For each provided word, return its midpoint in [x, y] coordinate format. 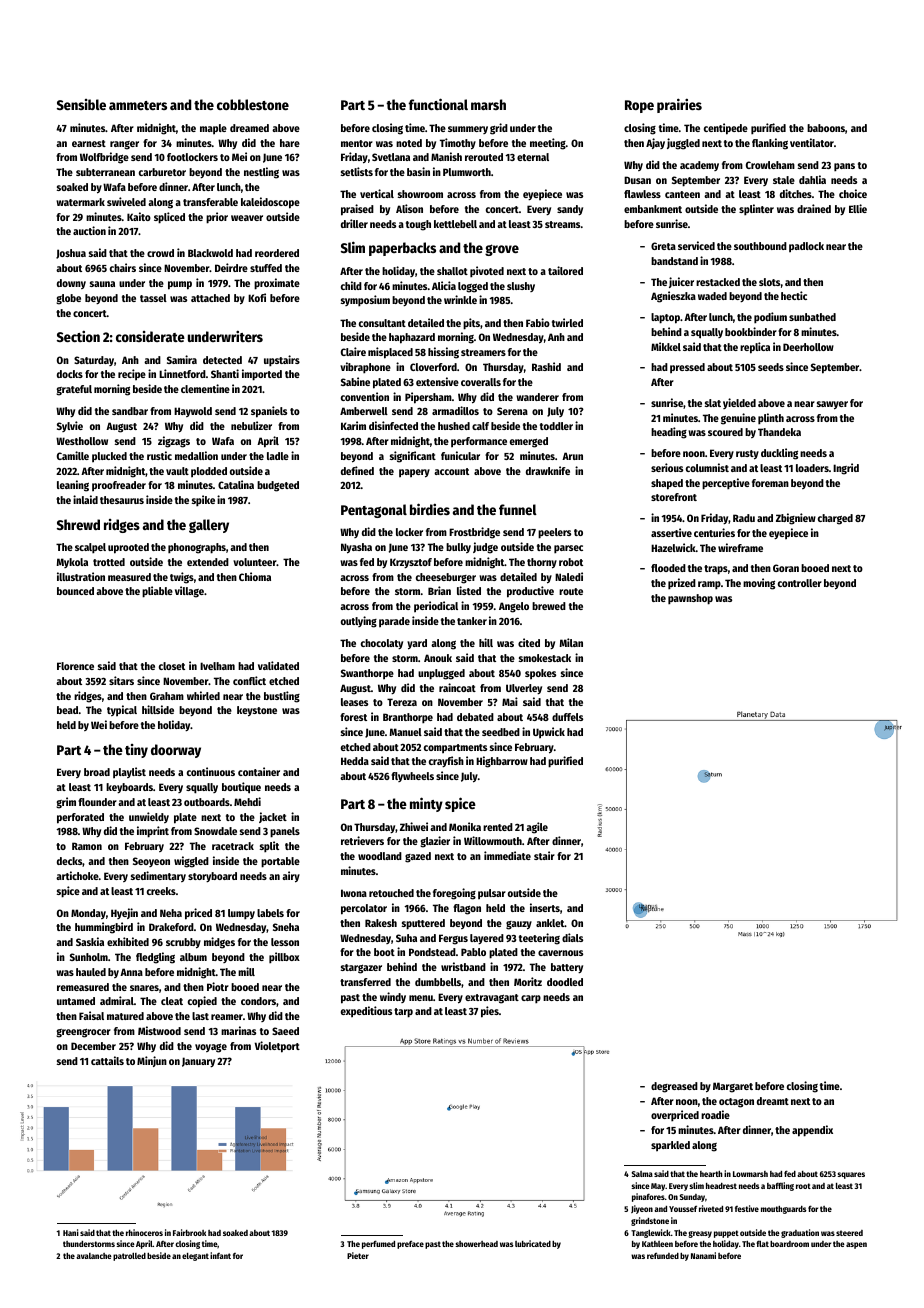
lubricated [533, 1243]
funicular [460, 455]
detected [222, 360]
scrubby [183, 943]
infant [220, 1255]
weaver [247, 218]
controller [800, 583]
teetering [539, 939]
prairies [679, 105]
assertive [671, 532]
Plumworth [467, 172]
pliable [157, 592]
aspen [856, 1245]
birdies [430, 509]
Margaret [733, 1087]
